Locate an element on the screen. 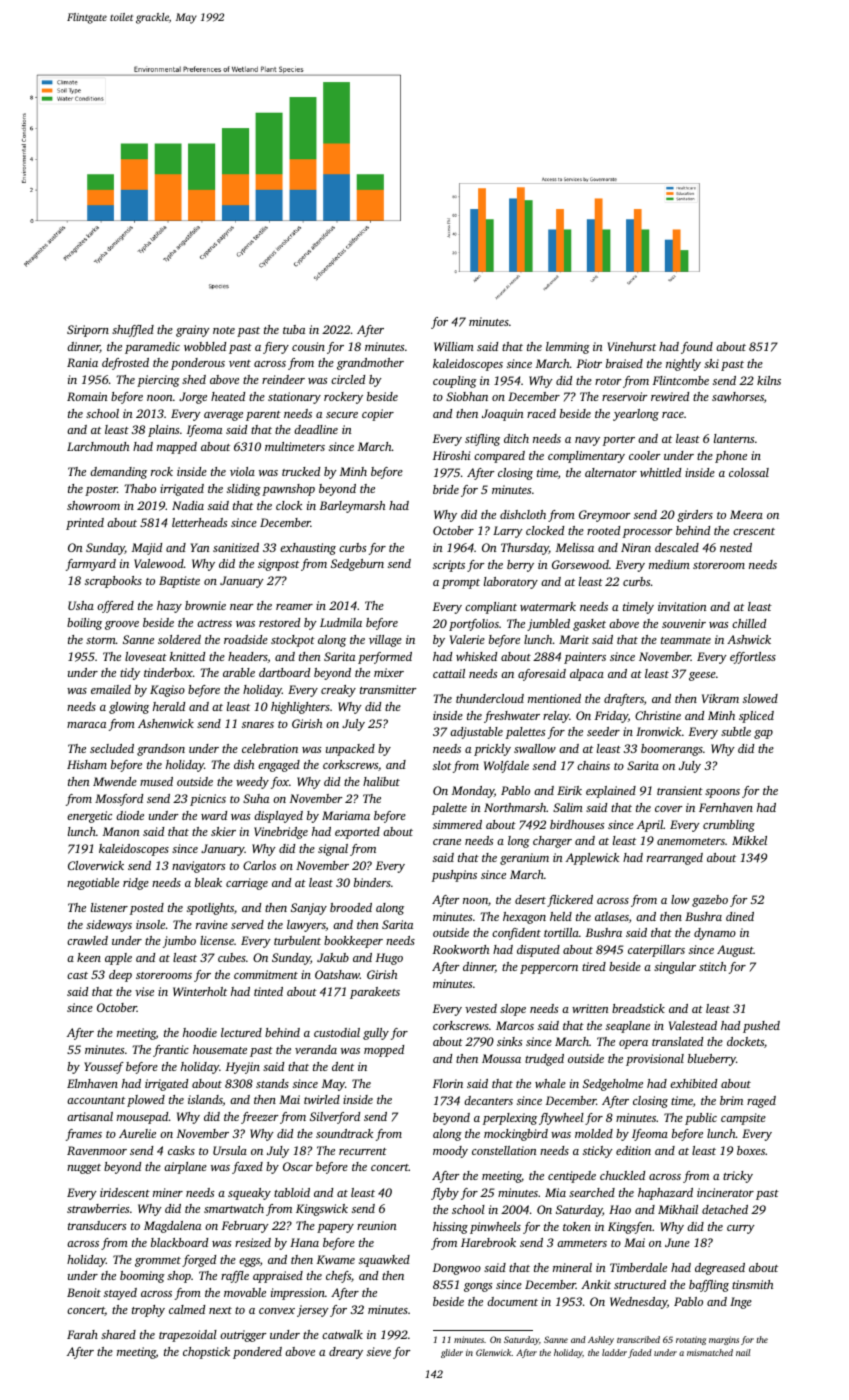 Image resolution: width=849 pixels, height=1400 pixels. exported is located at coordinates (357, 833).
